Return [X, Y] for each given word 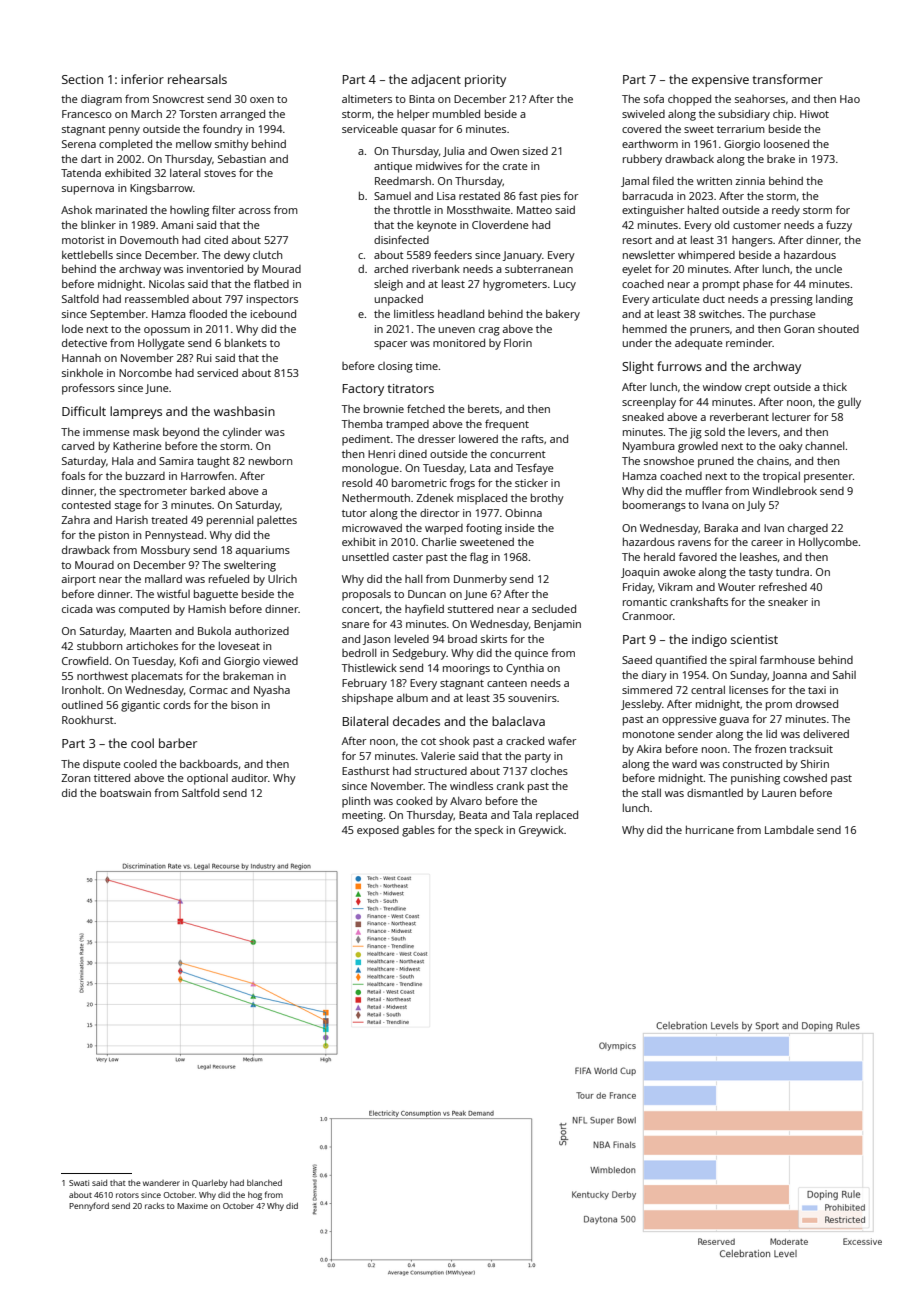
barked [208, 491]
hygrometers [515, 285]
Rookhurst [88, 720]
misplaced [482, 499]
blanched [264, 1182]
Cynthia [525, 669]
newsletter [649, 255]
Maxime [192, 1206]
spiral [743, 661]
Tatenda [81, 173]
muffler [704, 490]
